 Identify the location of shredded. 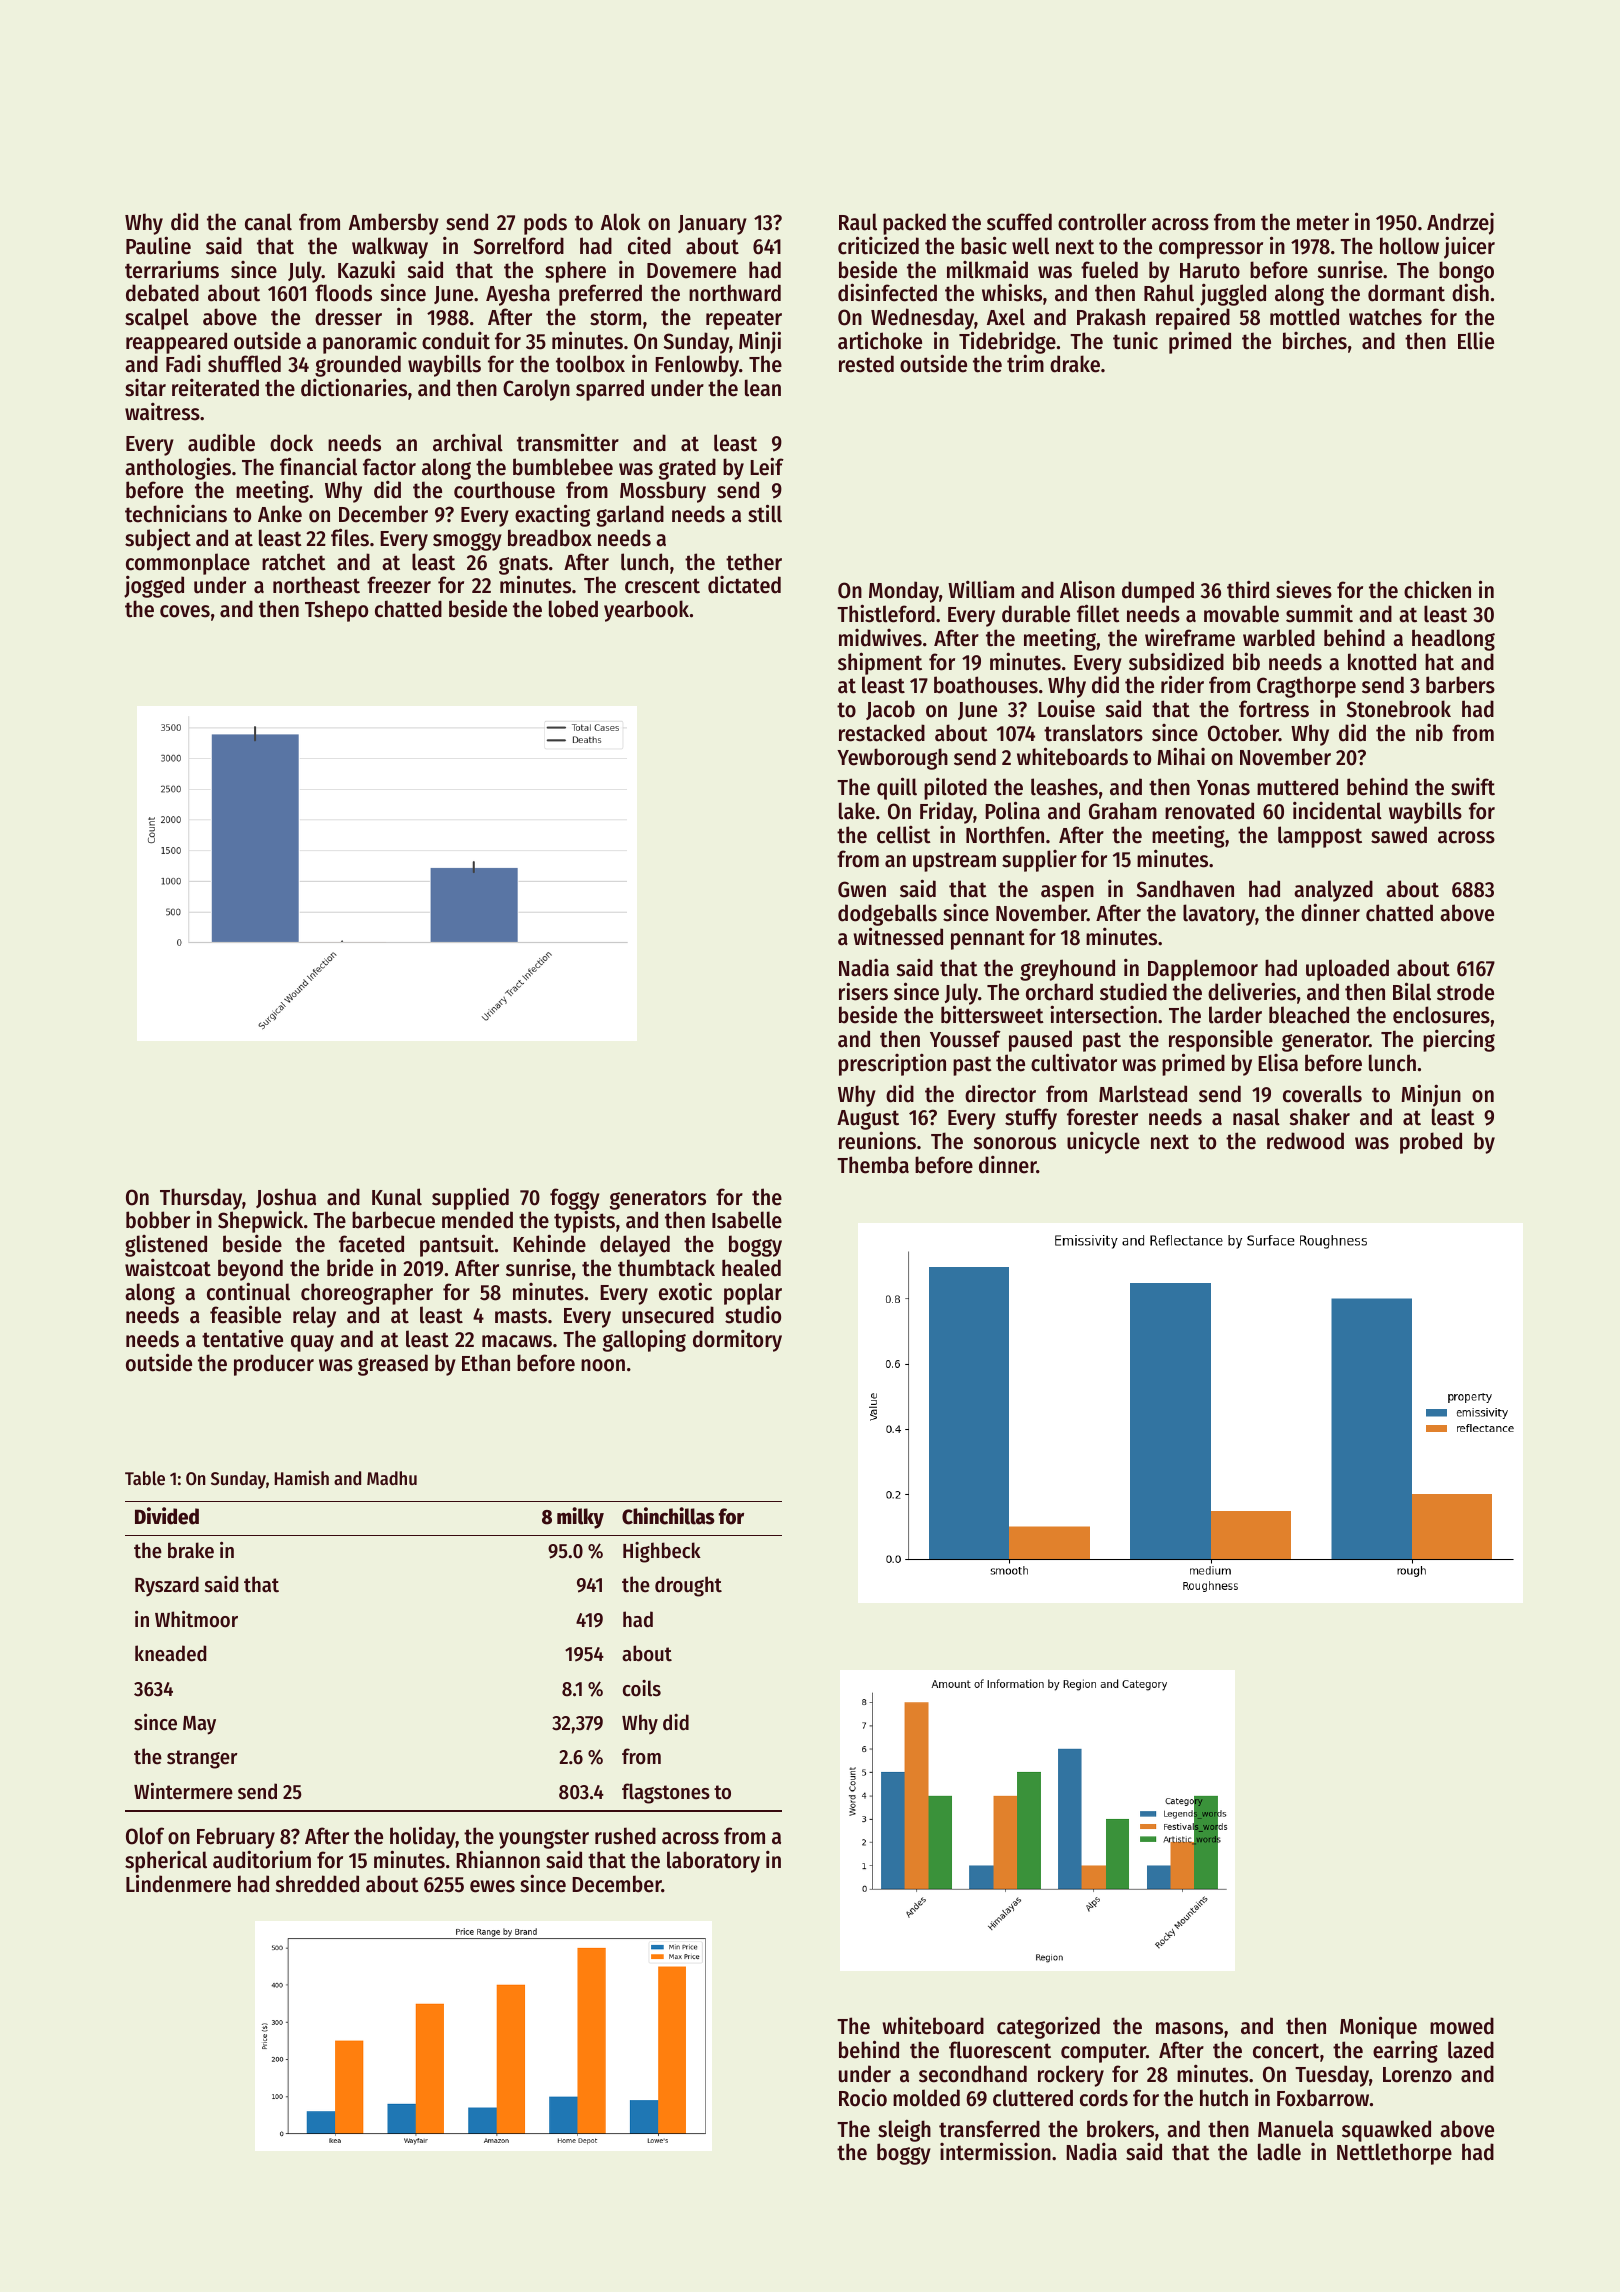
(317, 1884).
